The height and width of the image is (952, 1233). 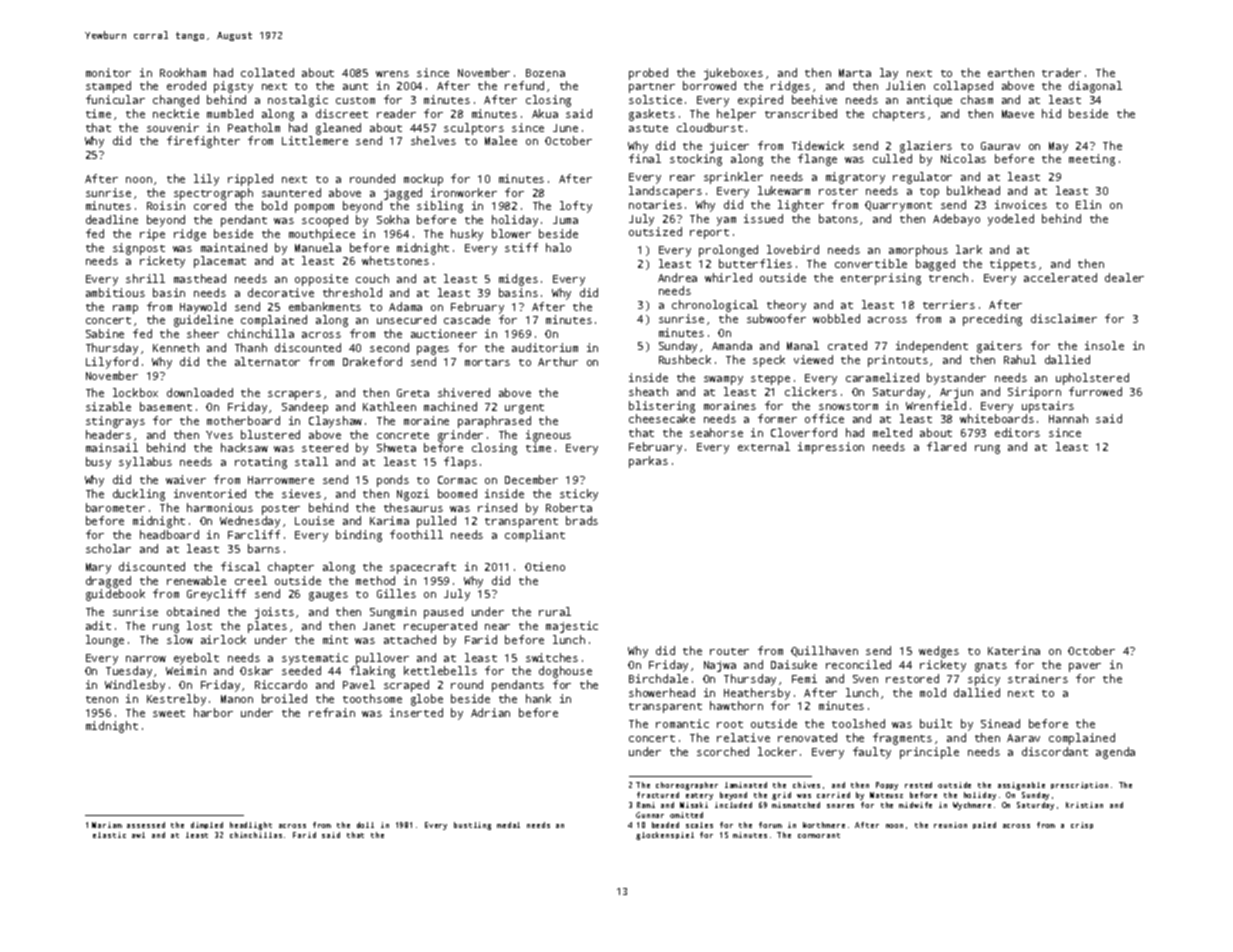 I want to click on shivered, so click(x=464, y=392).
